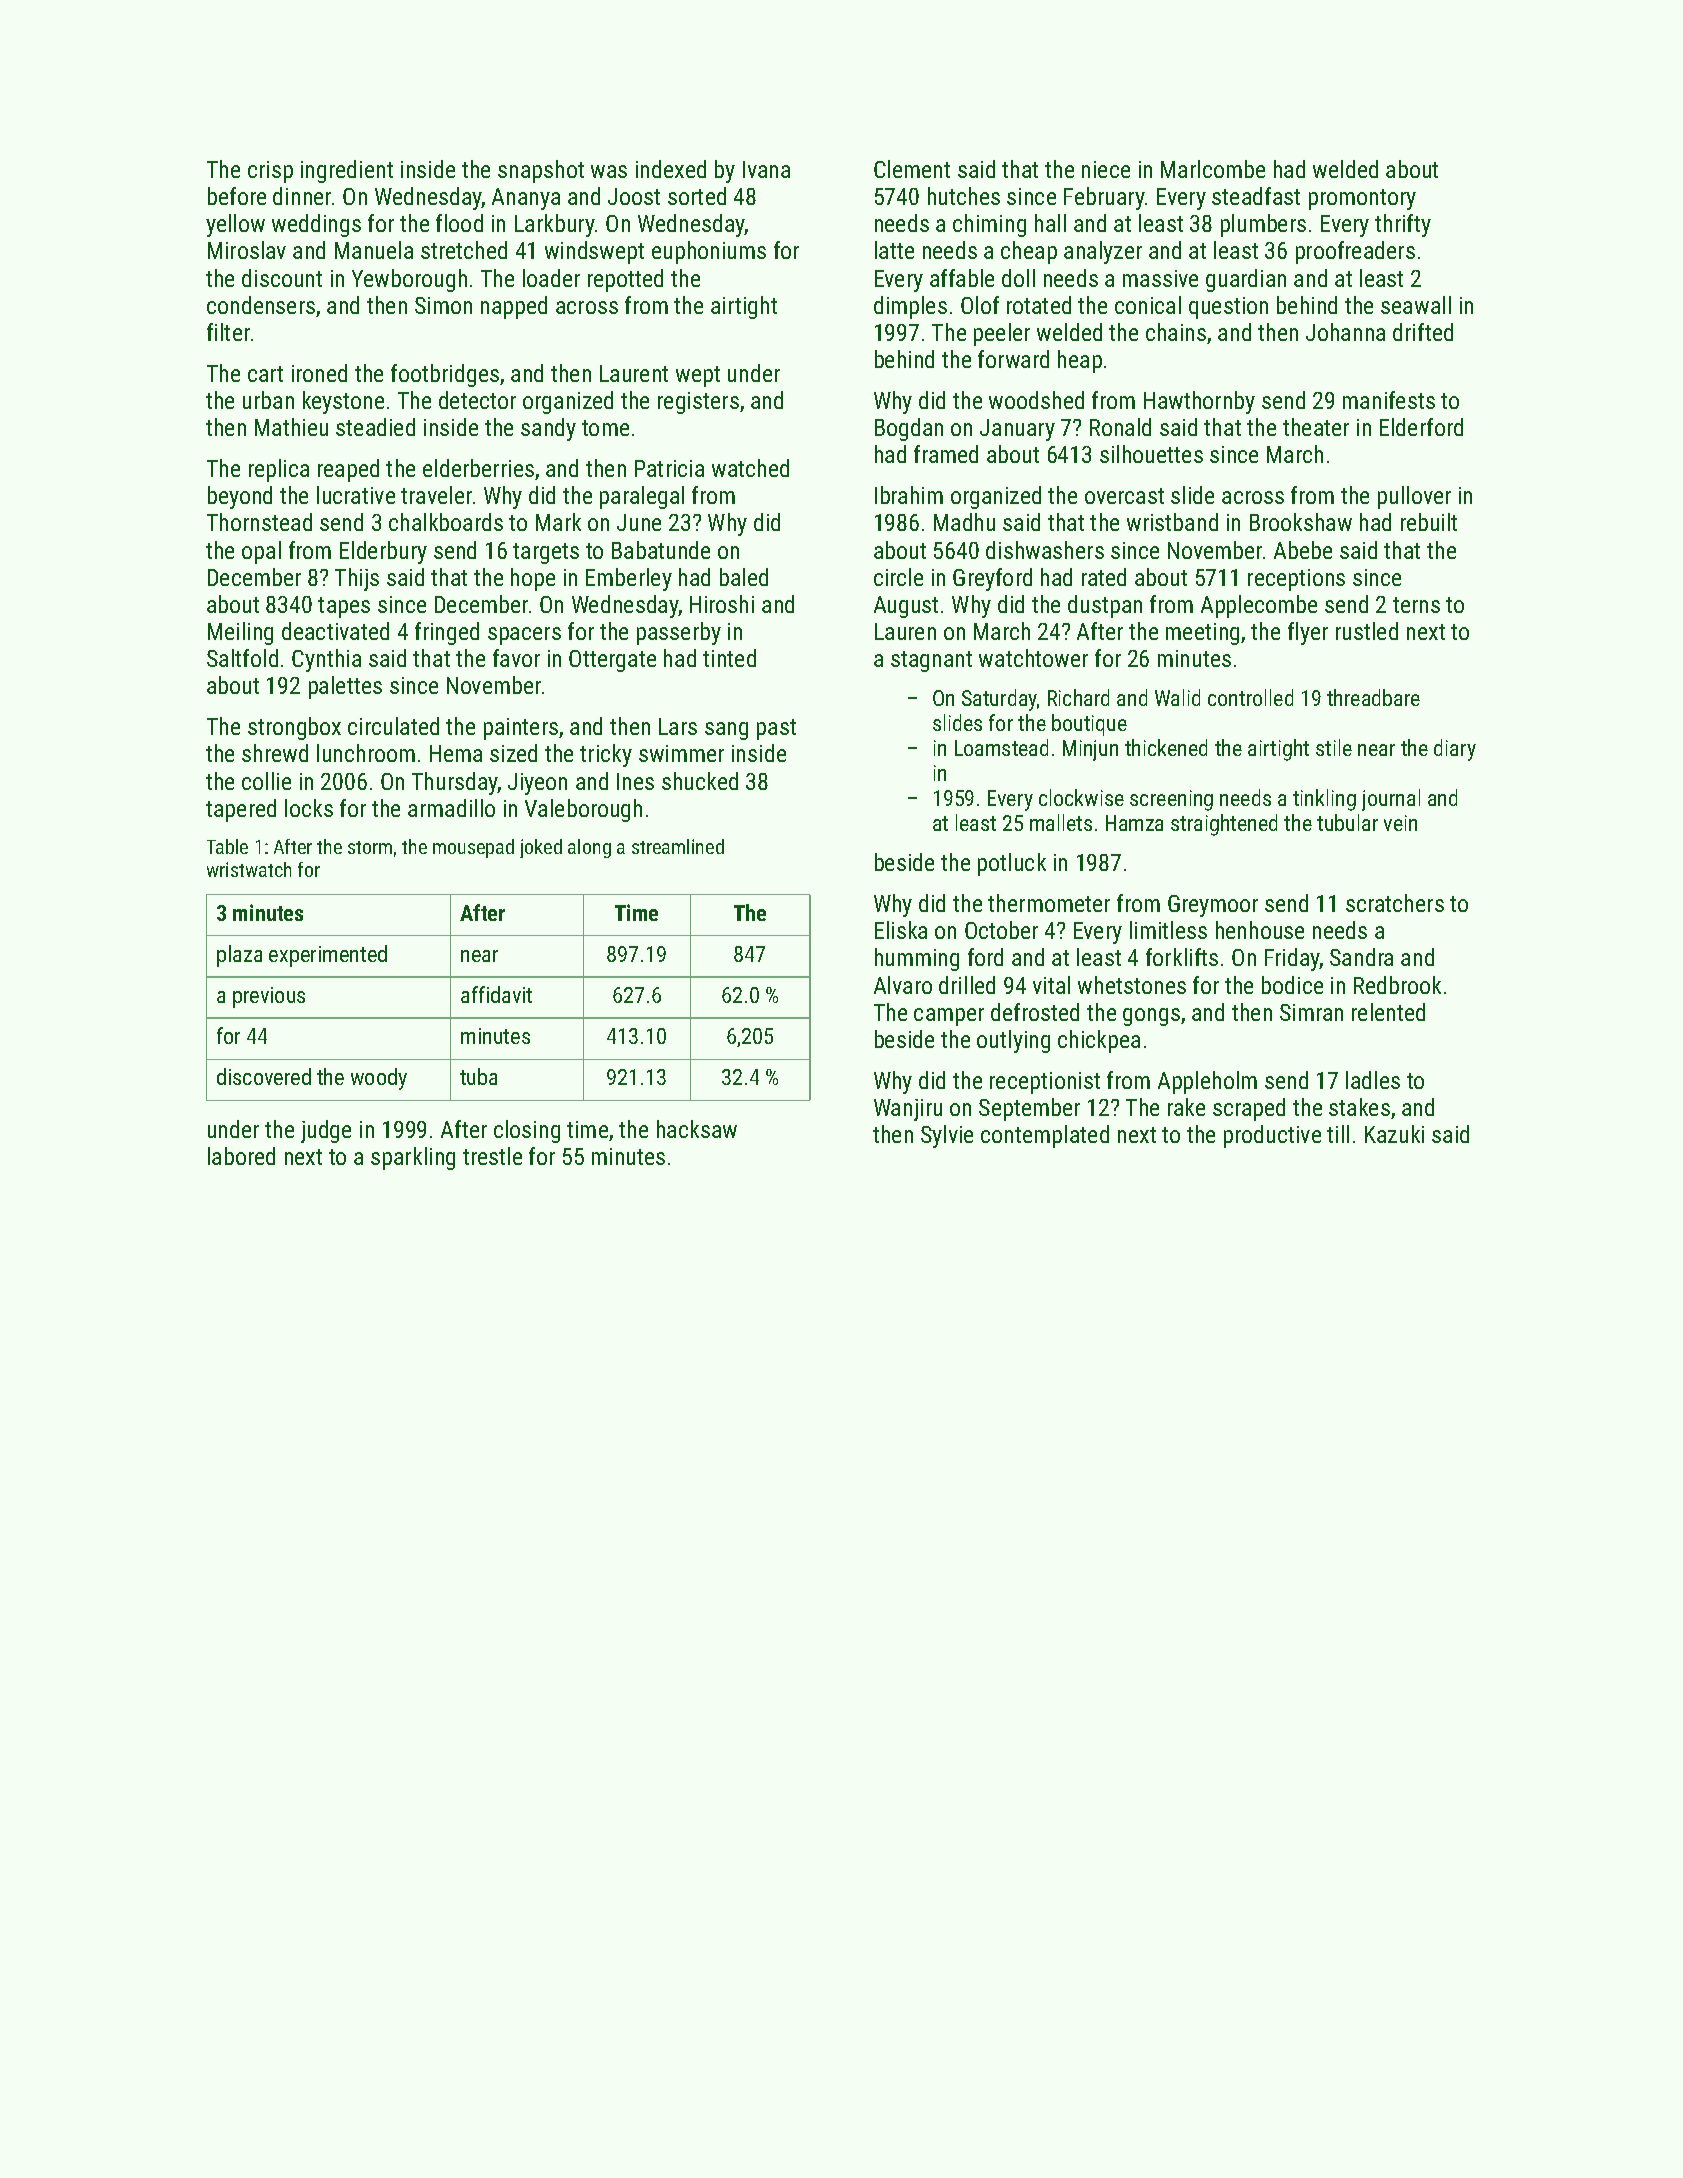 The width and height of the image is (1683, 2178). Describe the element at coordinates (492, 1156) in the image. I see `trestle` at that location.
